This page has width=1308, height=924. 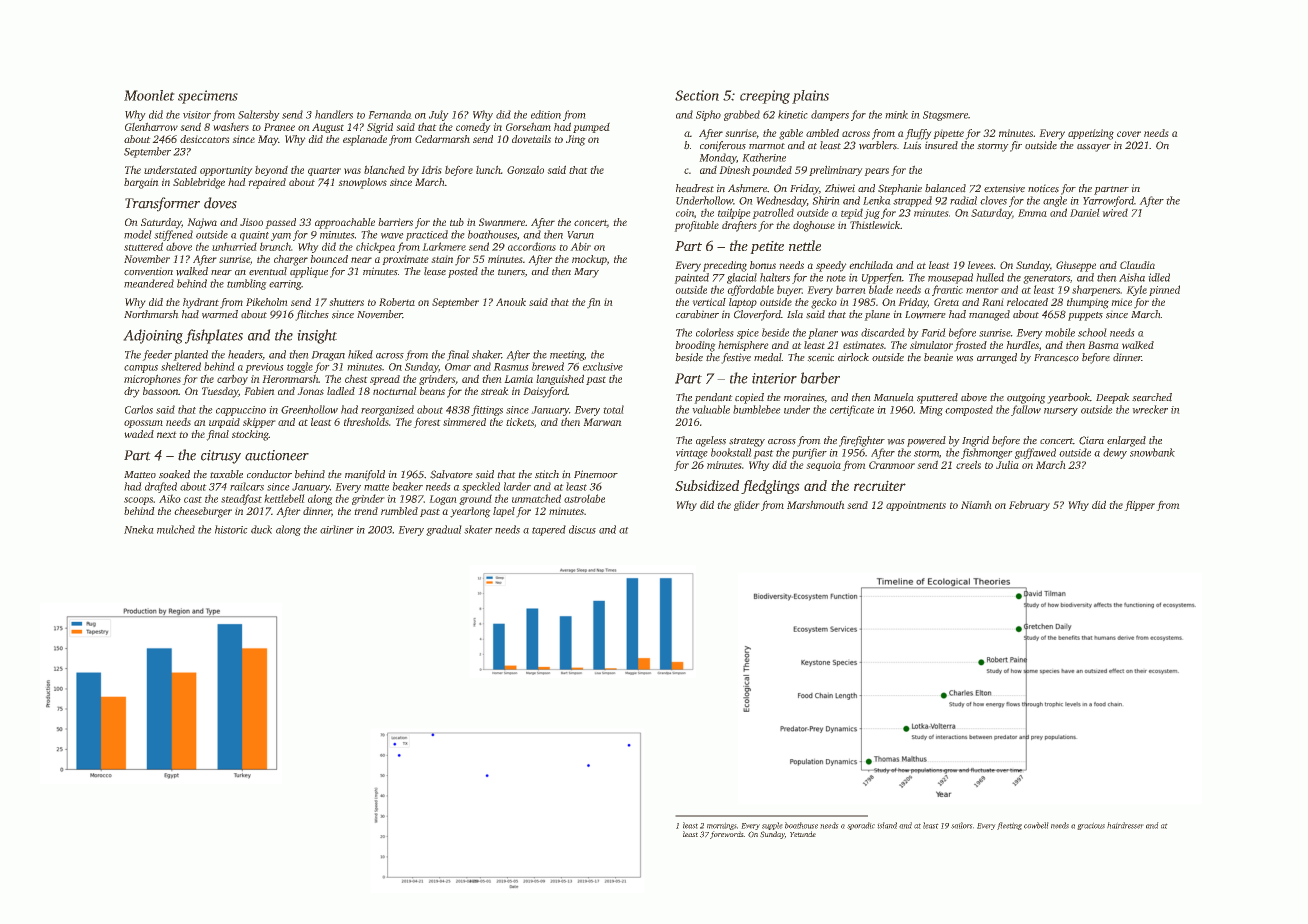 I want to click on Pikeholm, so click(x=267, y=302).
